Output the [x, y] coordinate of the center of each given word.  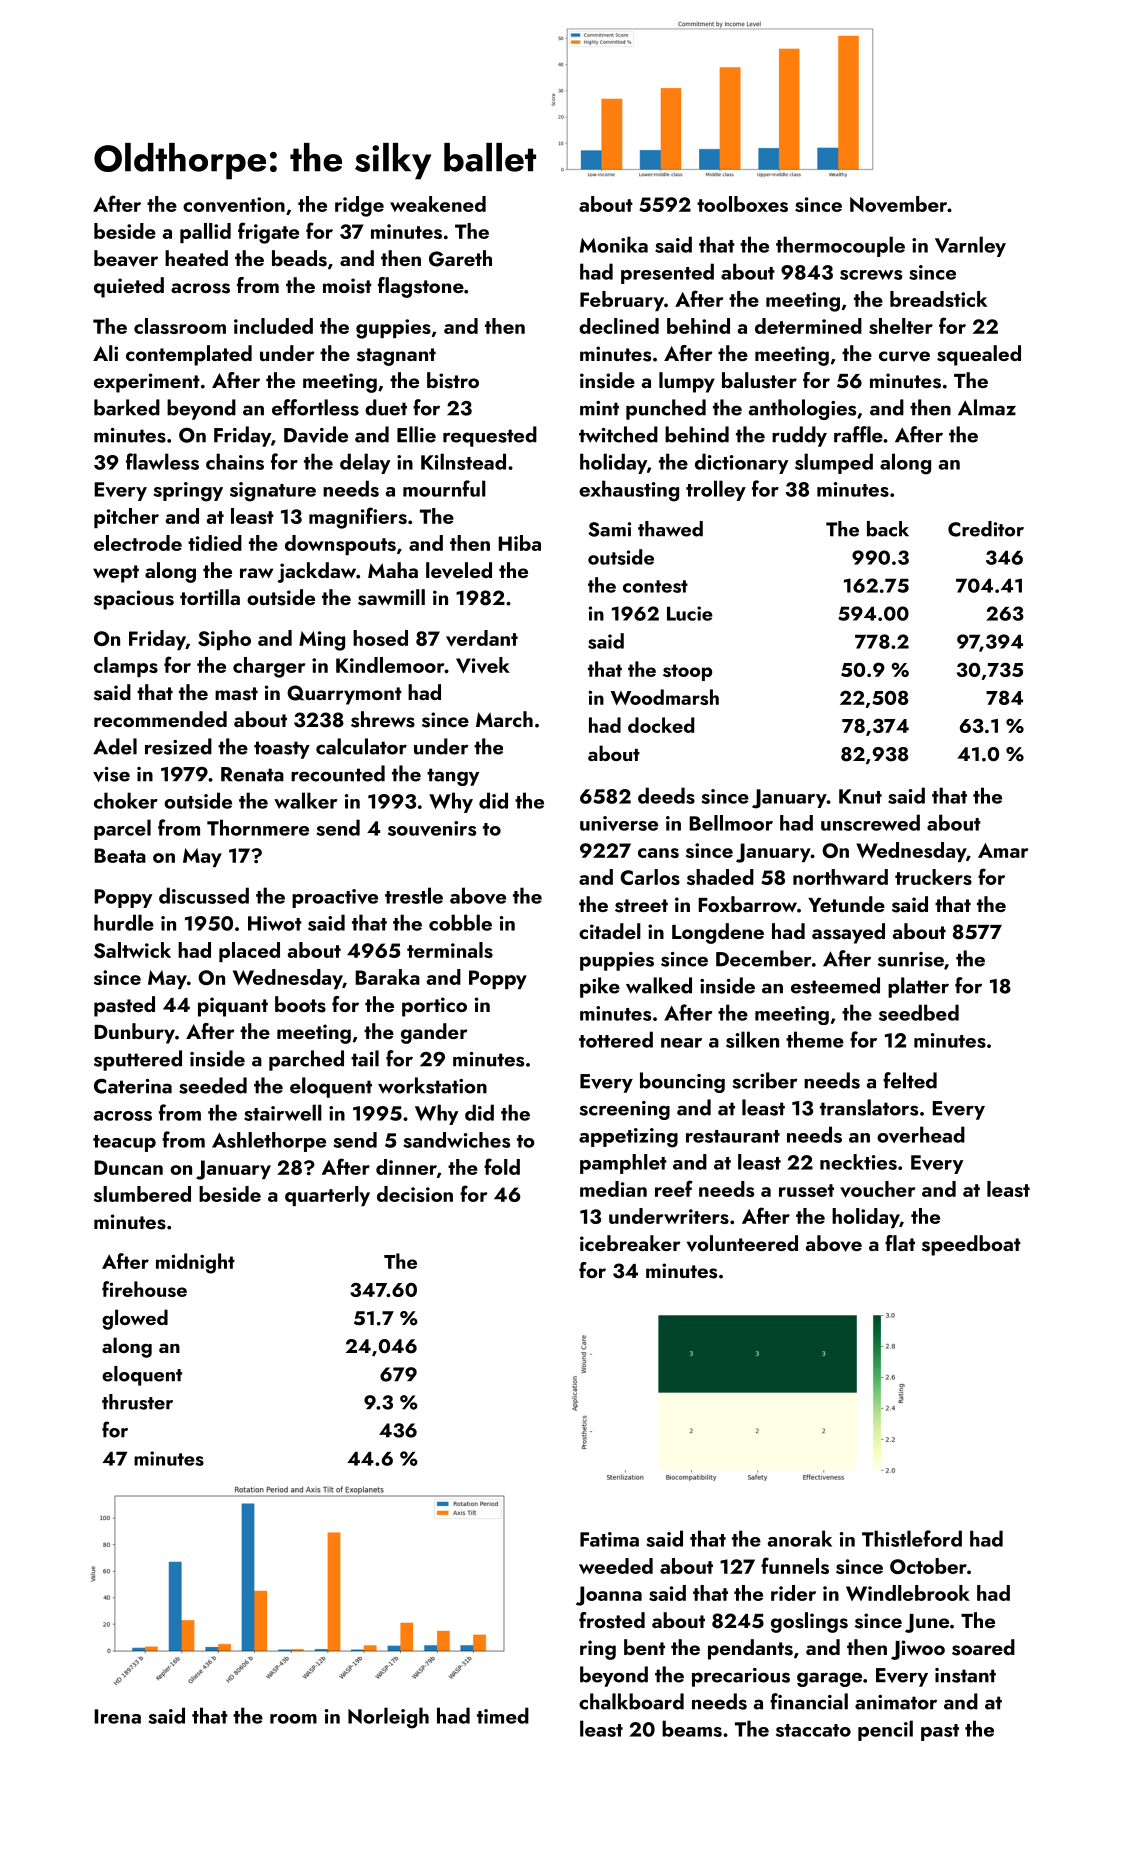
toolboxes [742, 204]
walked [659, 985]
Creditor [986, 529]
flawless [162, 461]
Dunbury [134, 1033]
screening [624, 1110]
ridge [359, 206]
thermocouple [840, 246]
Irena [117, 1716]
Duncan [128, 1167]
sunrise [911, 959]
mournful [444, 488]
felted [910, 1080]
